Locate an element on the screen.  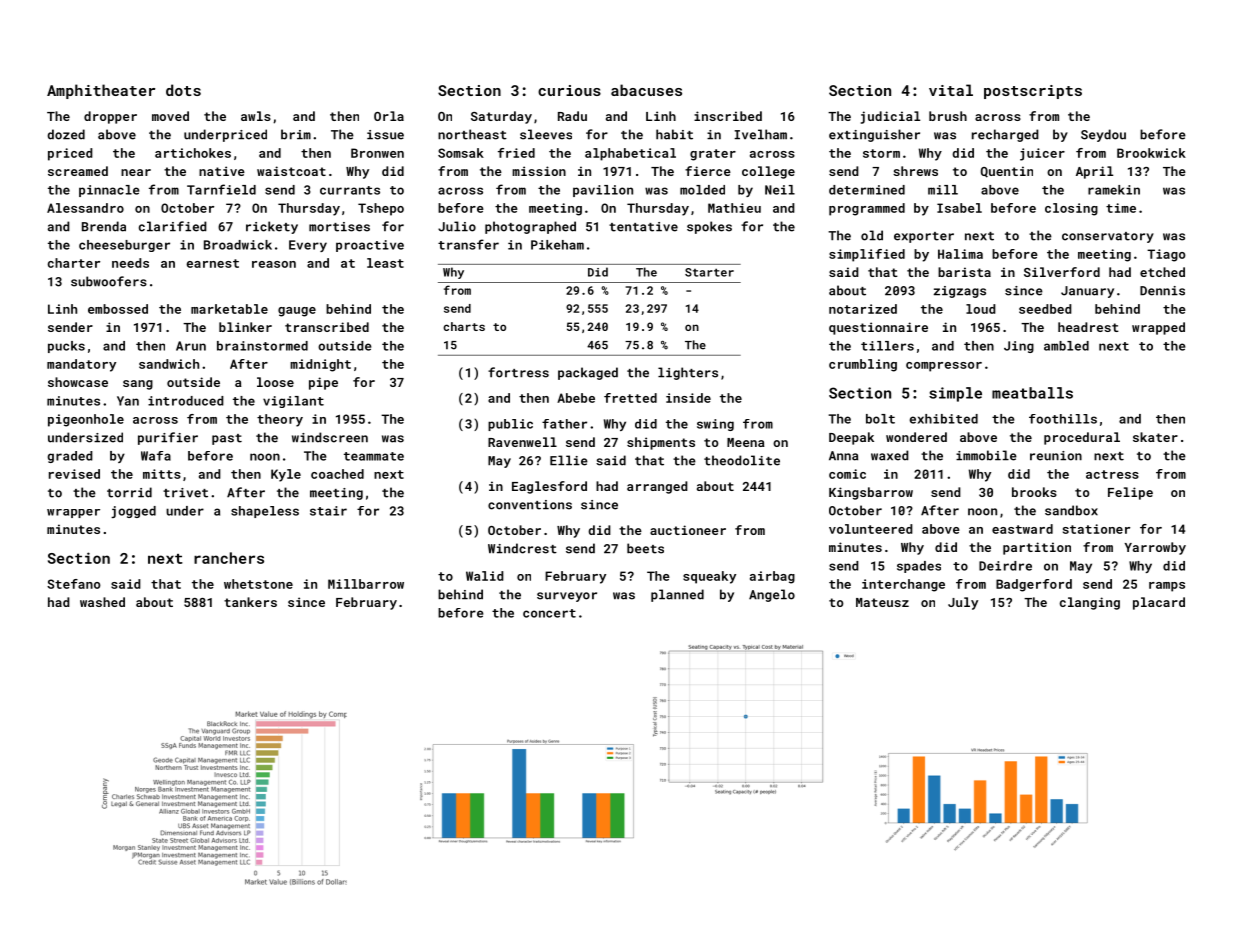
past is located at coordinates (227, 439).
